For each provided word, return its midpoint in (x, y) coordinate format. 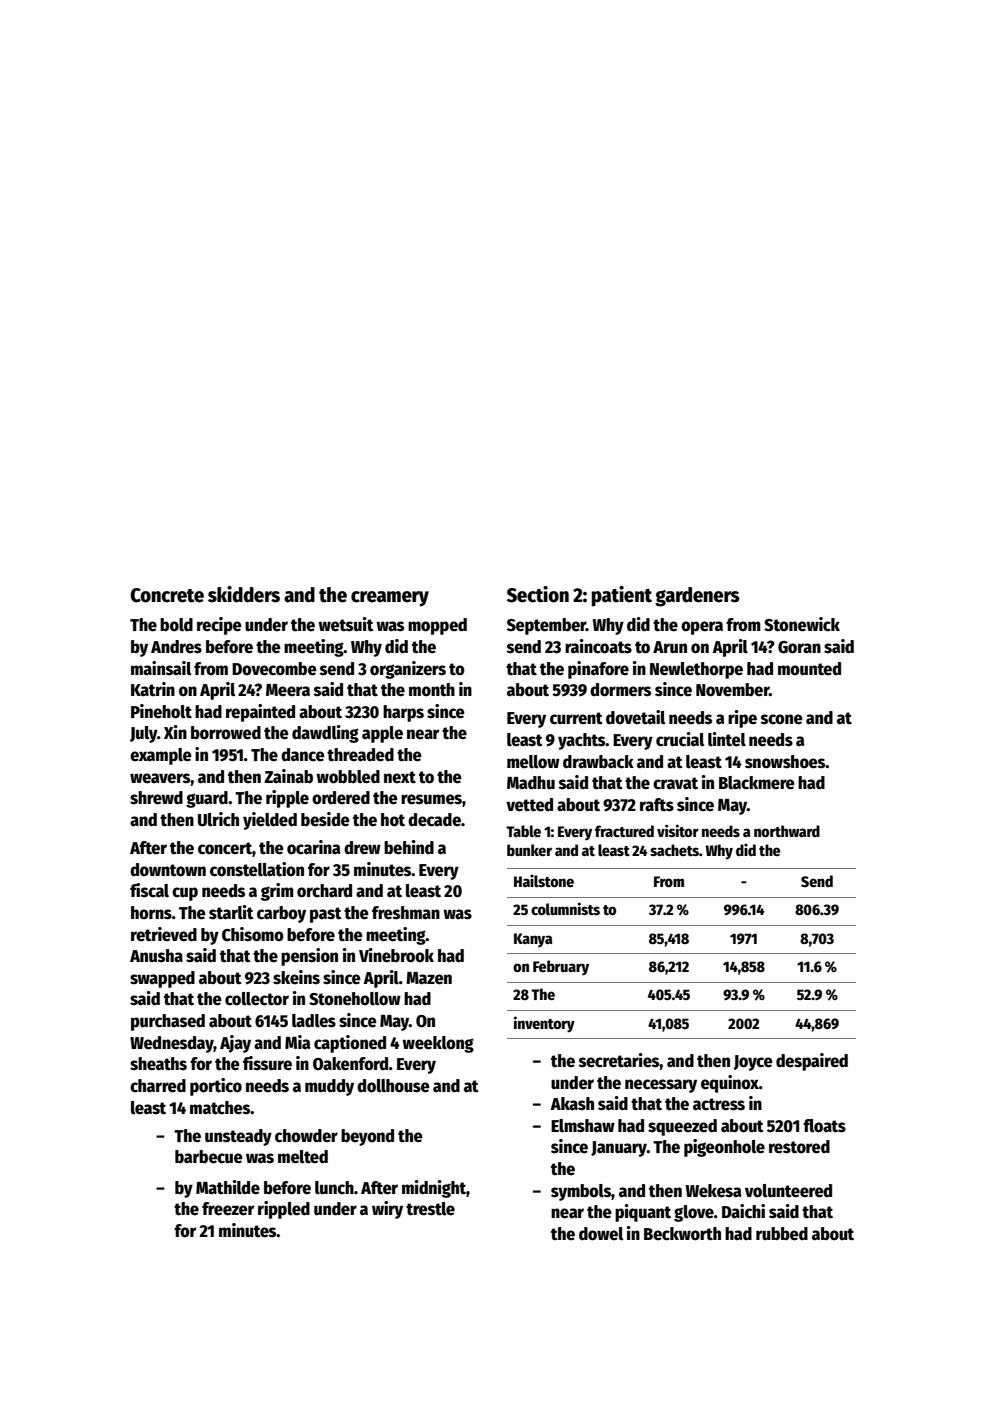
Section (538, 594)
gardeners (697, 597)
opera (702, 628)
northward (787, 831)
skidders (244, 594)
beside (325, 819)
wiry (387, 1210)
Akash (572, 1104)
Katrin (153, 689)
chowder (306, 1136)
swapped (162, 979)
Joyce (753, 1063)
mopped (437, 626)
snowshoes (785, 762)
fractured (624, 831)
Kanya (533, 940)
